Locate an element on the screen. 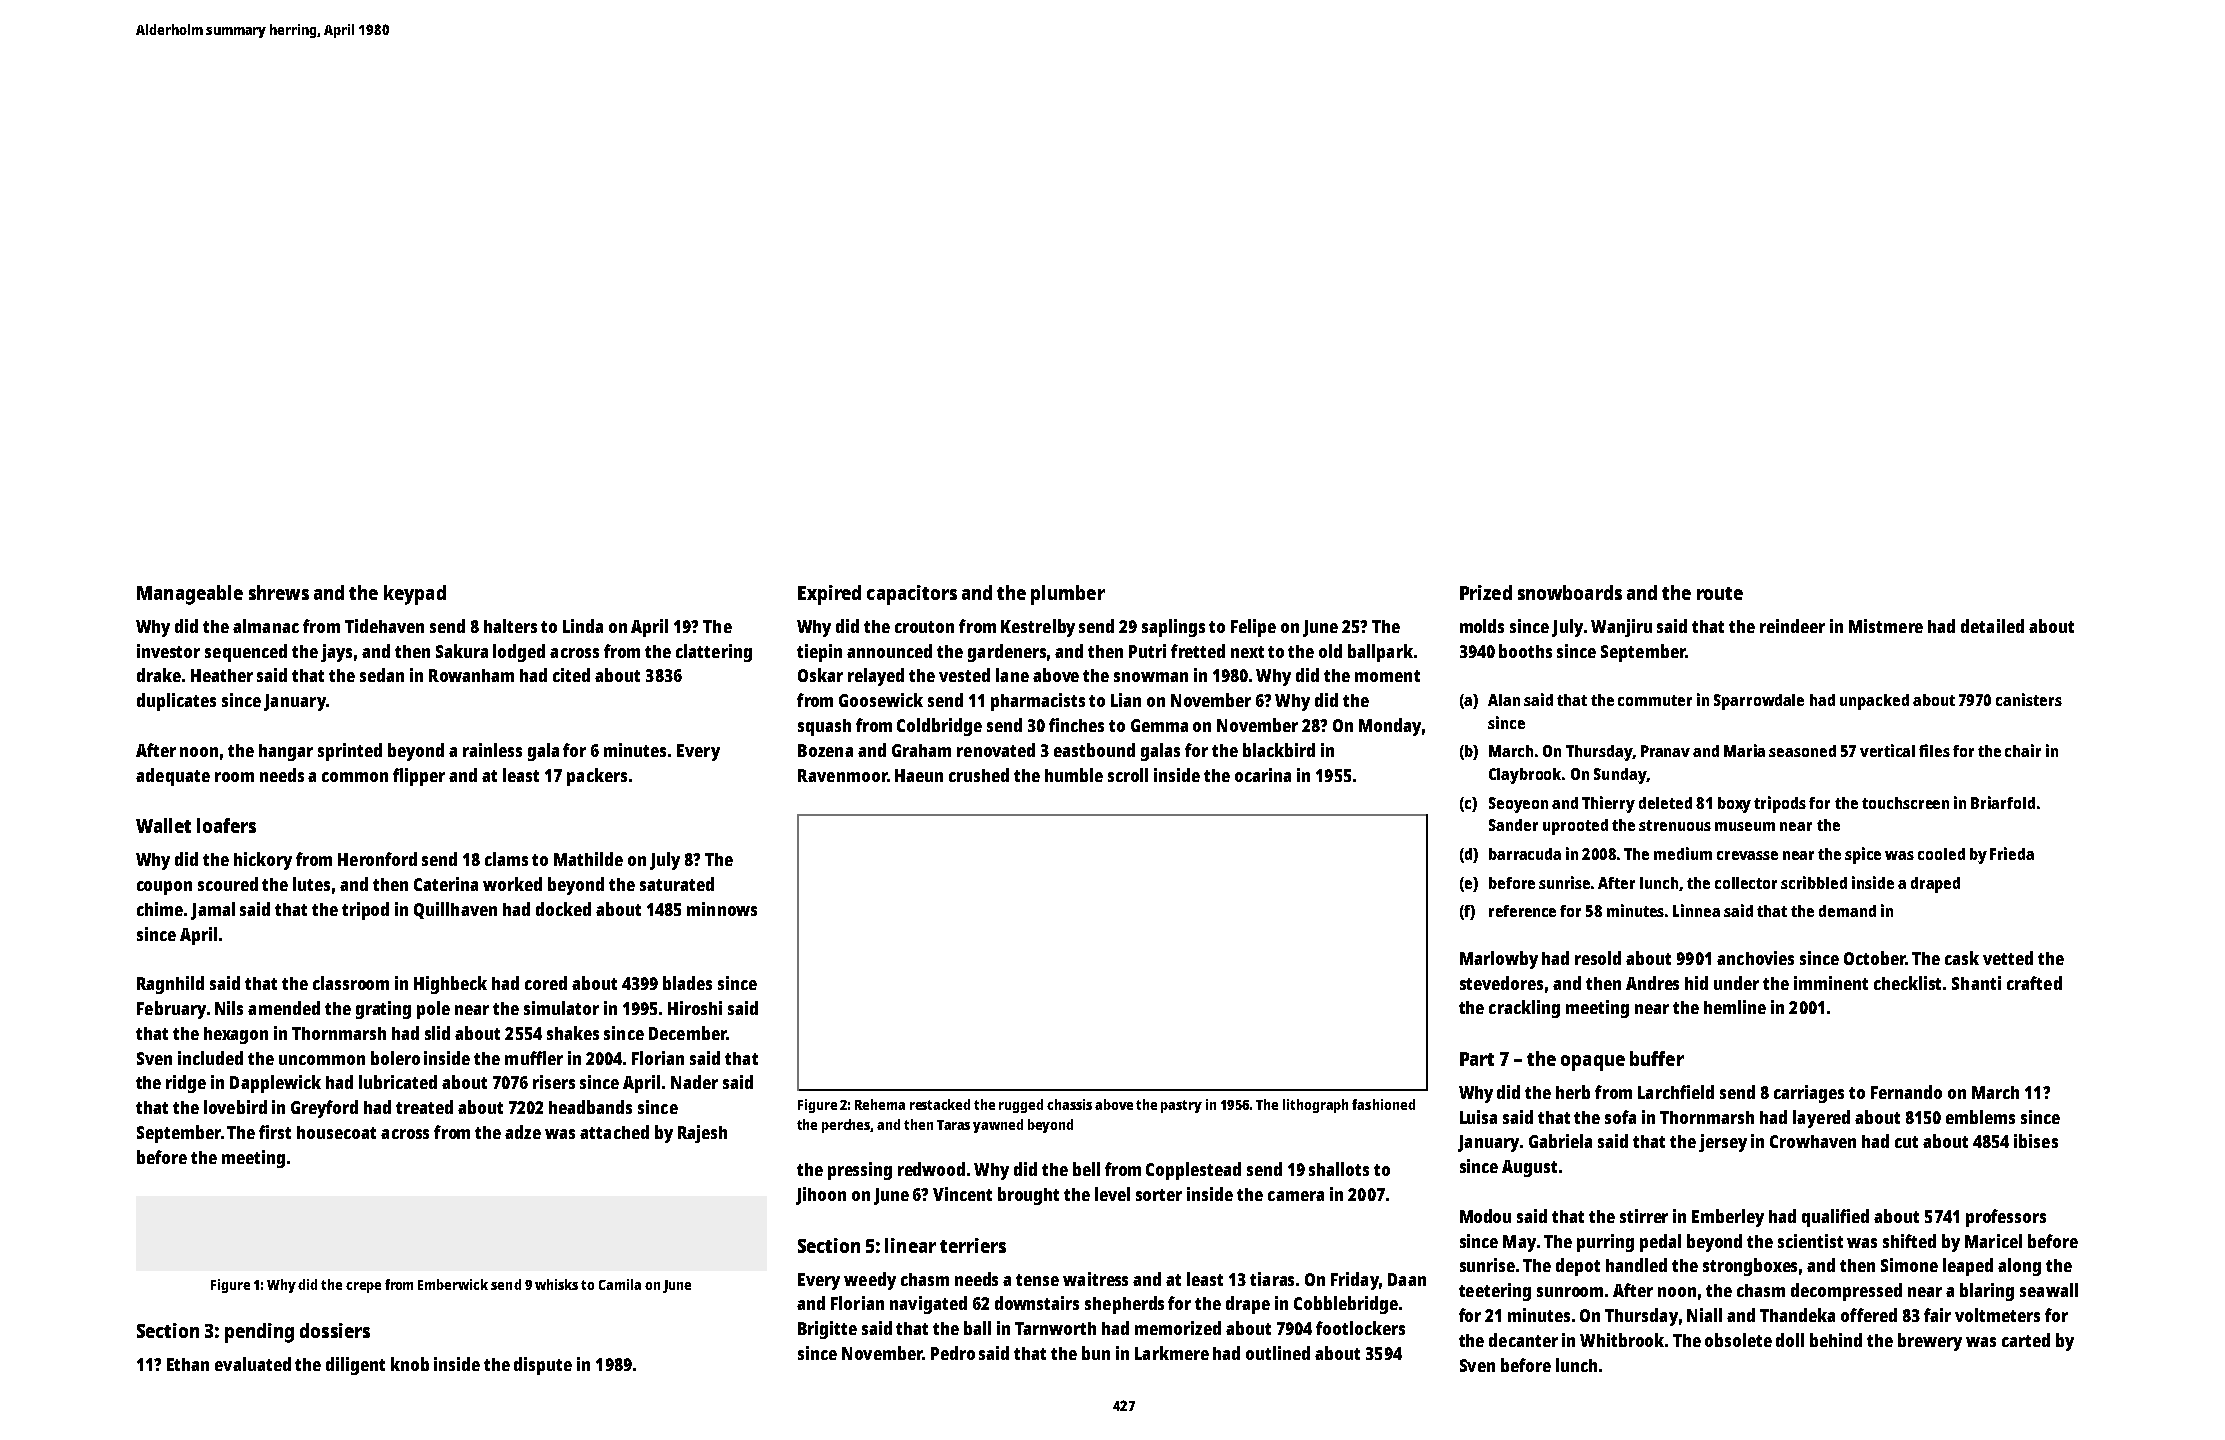 This screenshot has height=1440, width=2225. pastry is located at coordinates (1181, 1106).
